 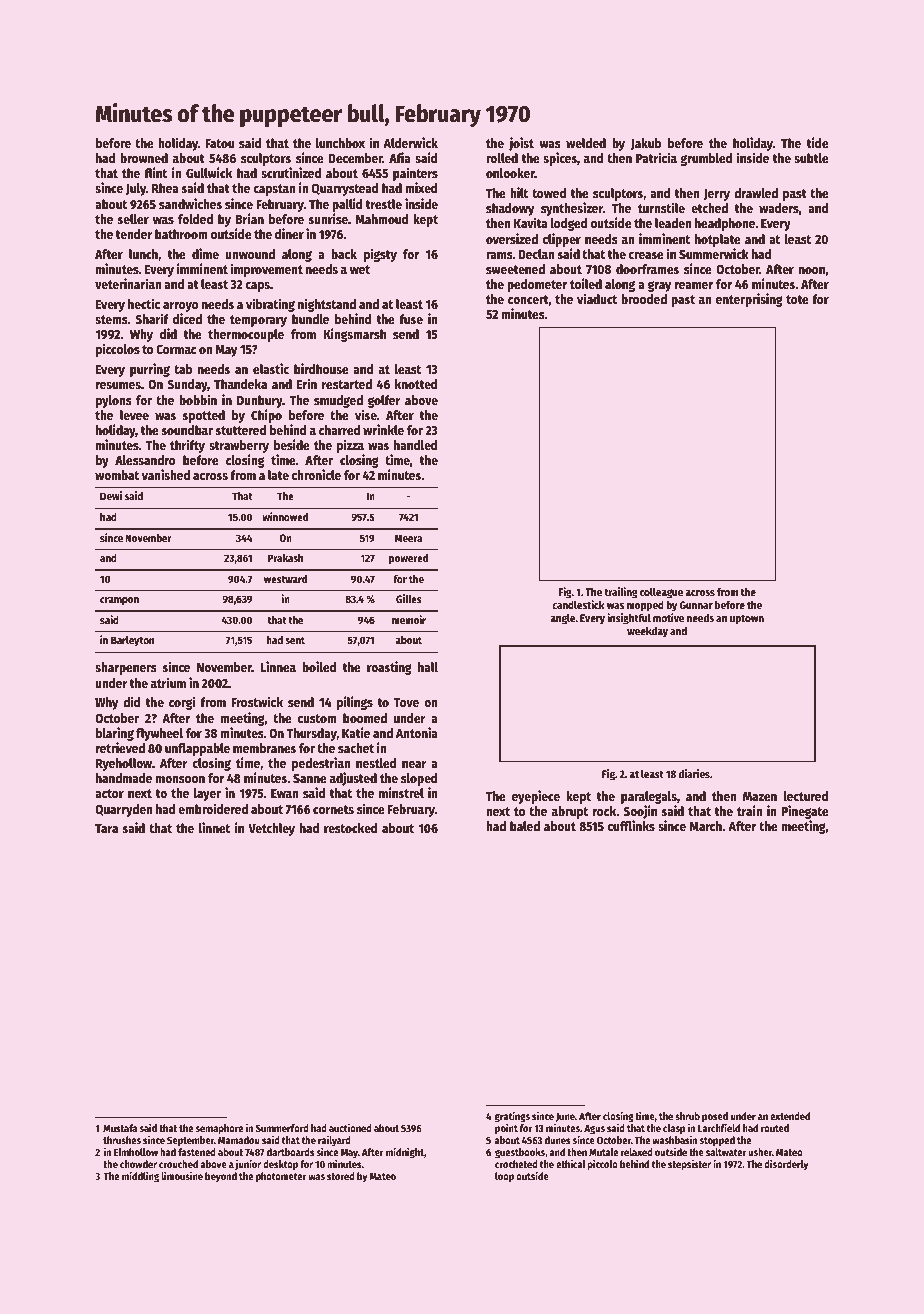 I want to click on uptown, so click(x=747, y=620).
